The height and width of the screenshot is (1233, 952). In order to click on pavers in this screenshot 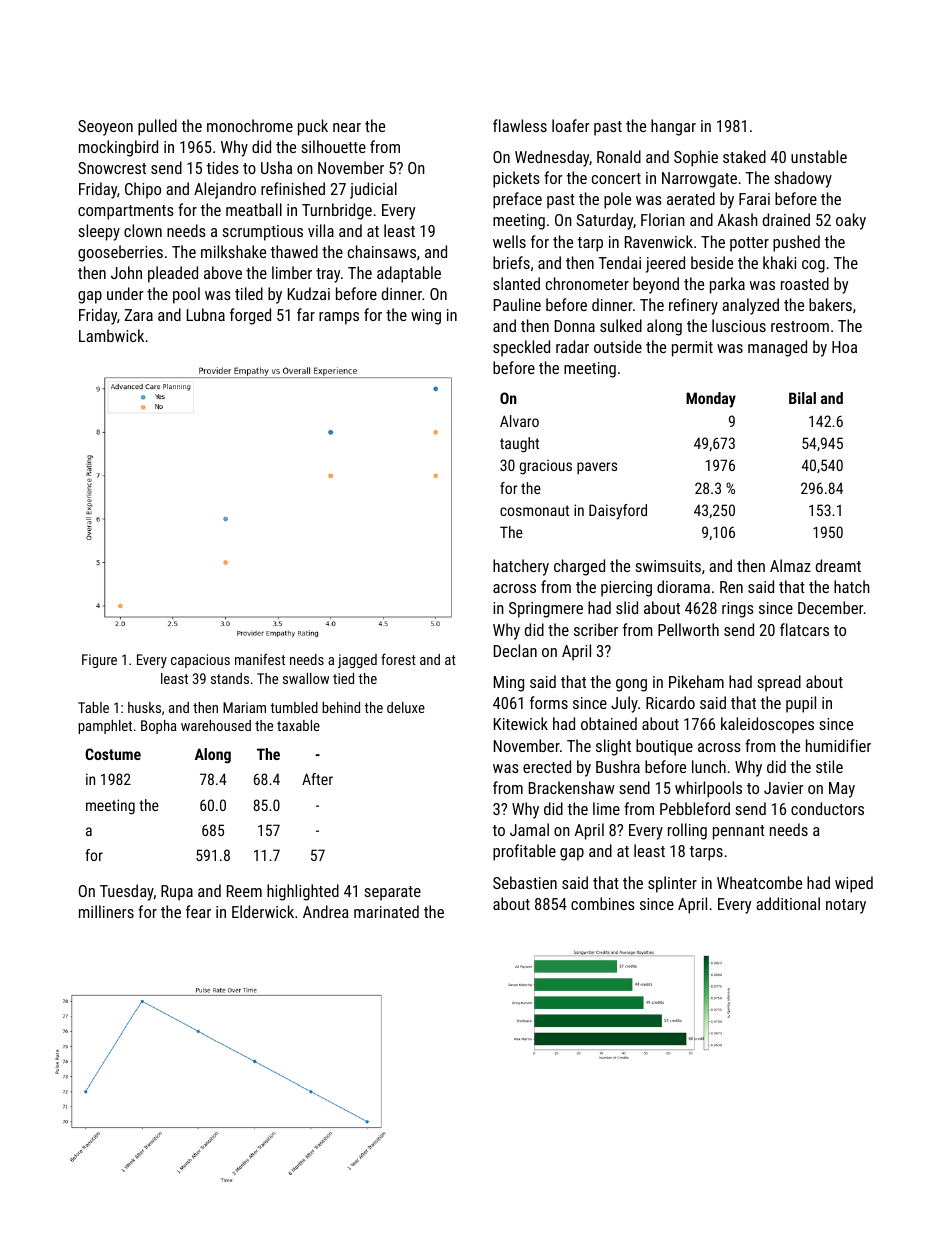, I will do `click(597, 468)`.
